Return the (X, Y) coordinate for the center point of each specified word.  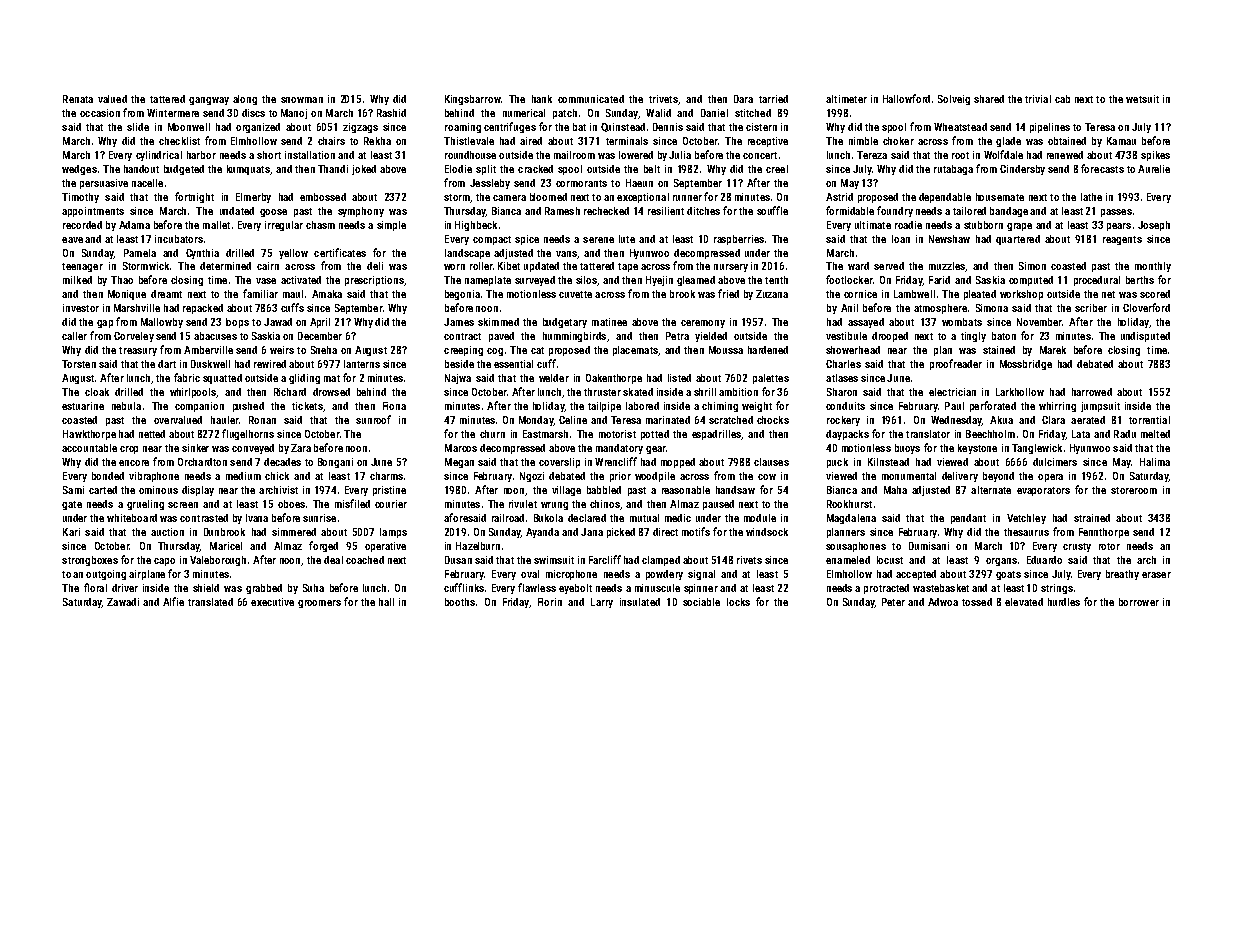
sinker (195, 448)
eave (72, 240)
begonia (462, 295)
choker (898, 141)
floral (95, 587)
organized (258, 128)
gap (105, 324)
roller (481, 266)
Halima (1155, 462)
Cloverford (1146, 307)
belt (652, 169)
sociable (701, 602)
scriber (1091, 308)
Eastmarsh (545, 434)
